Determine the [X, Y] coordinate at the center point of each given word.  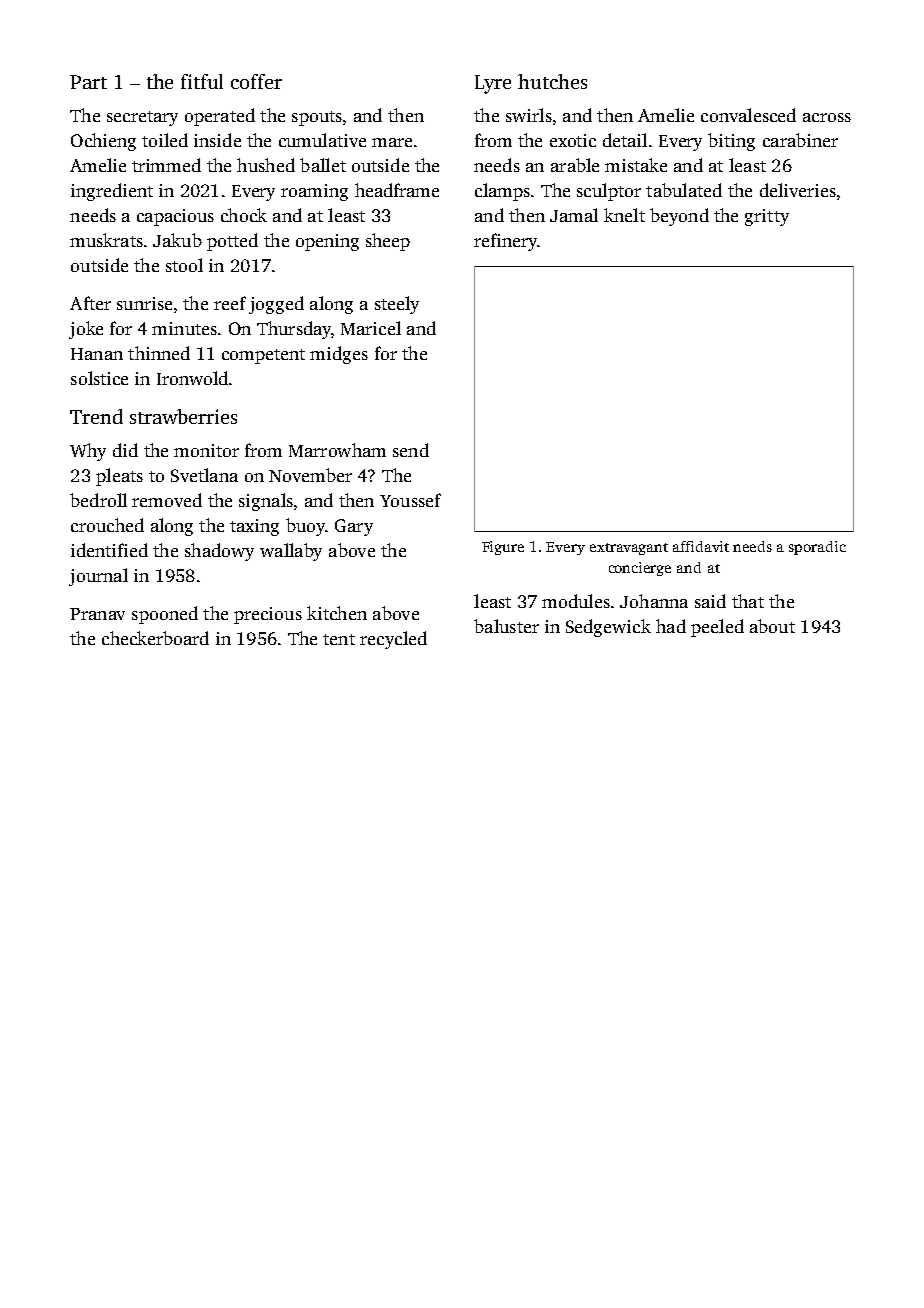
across [827, 117]
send [411, 450]
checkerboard [155, 638]
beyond [679, 217]
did [125, 450]
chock [244, 215]
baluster [506, 626]
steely [397, 305]
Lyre [493, 84]
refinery [506, 242]
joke [86, 330]
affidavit [701, 546]
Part [88, 82]
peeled [717, 628]
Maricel [371, 328]
